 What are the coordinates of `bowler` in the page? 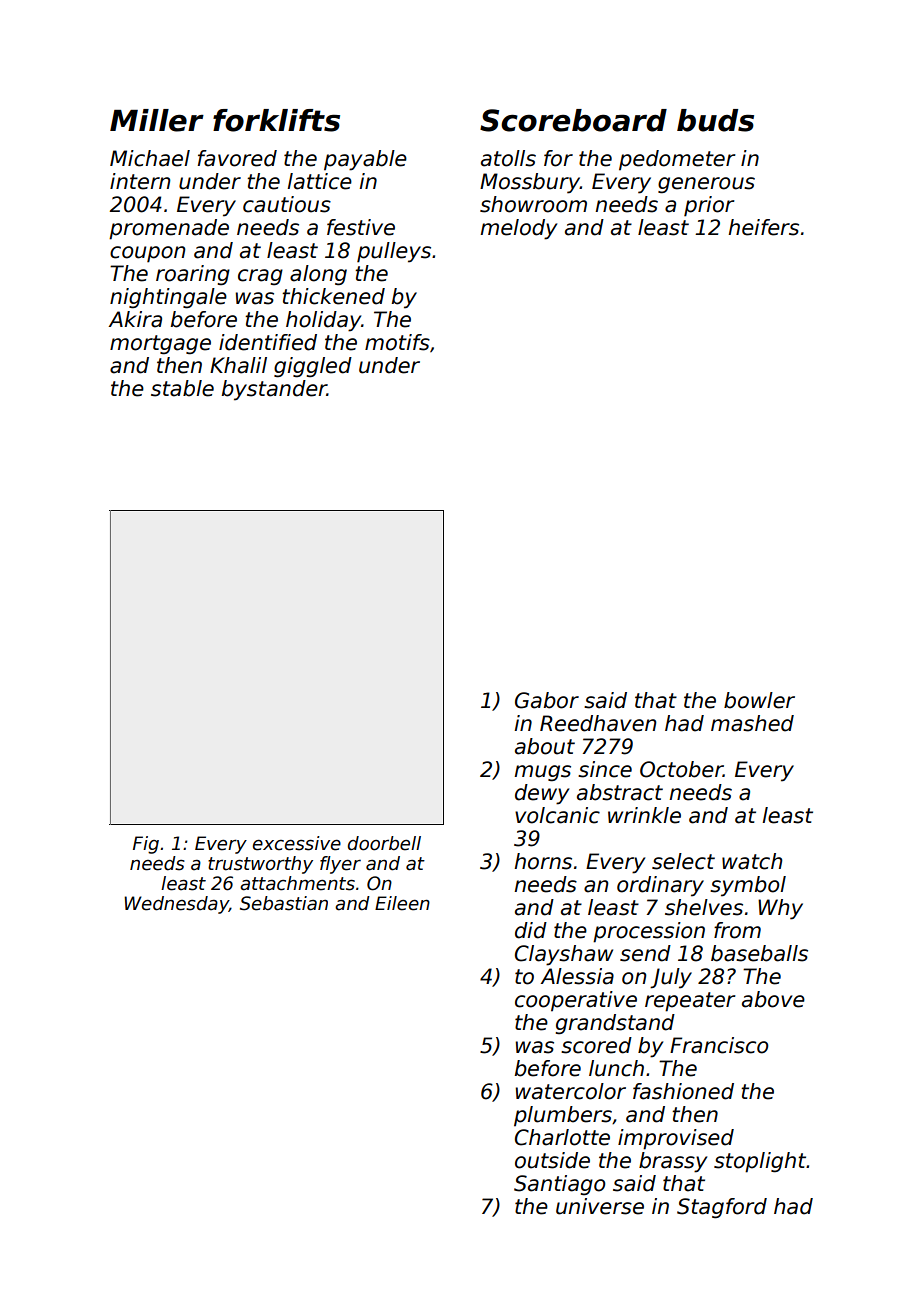 It's located at (759, 700).
